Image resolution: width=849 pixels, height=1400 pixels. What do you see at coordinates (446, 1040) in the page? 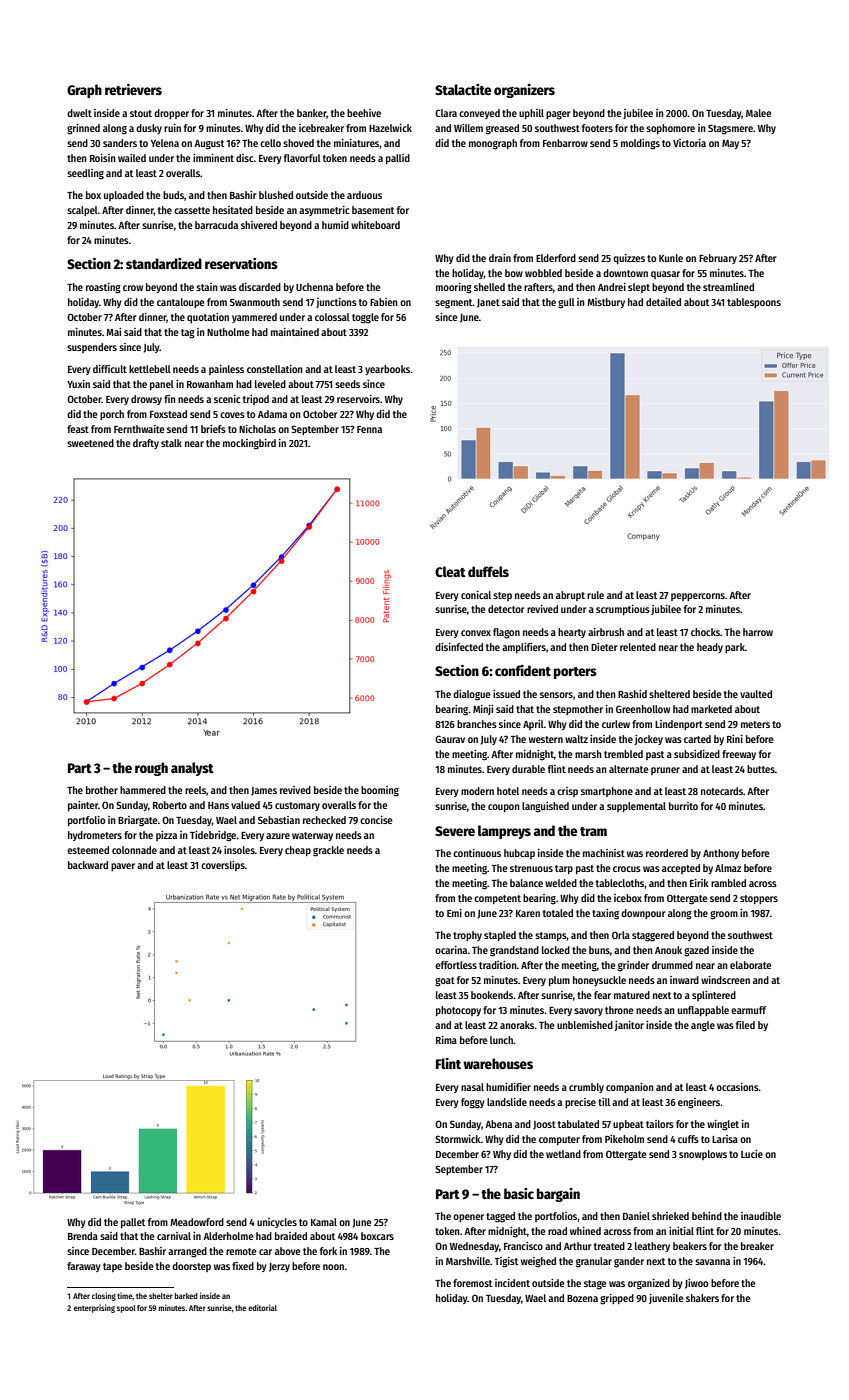
I see `Rima` at bounding box center [446, 1040].
